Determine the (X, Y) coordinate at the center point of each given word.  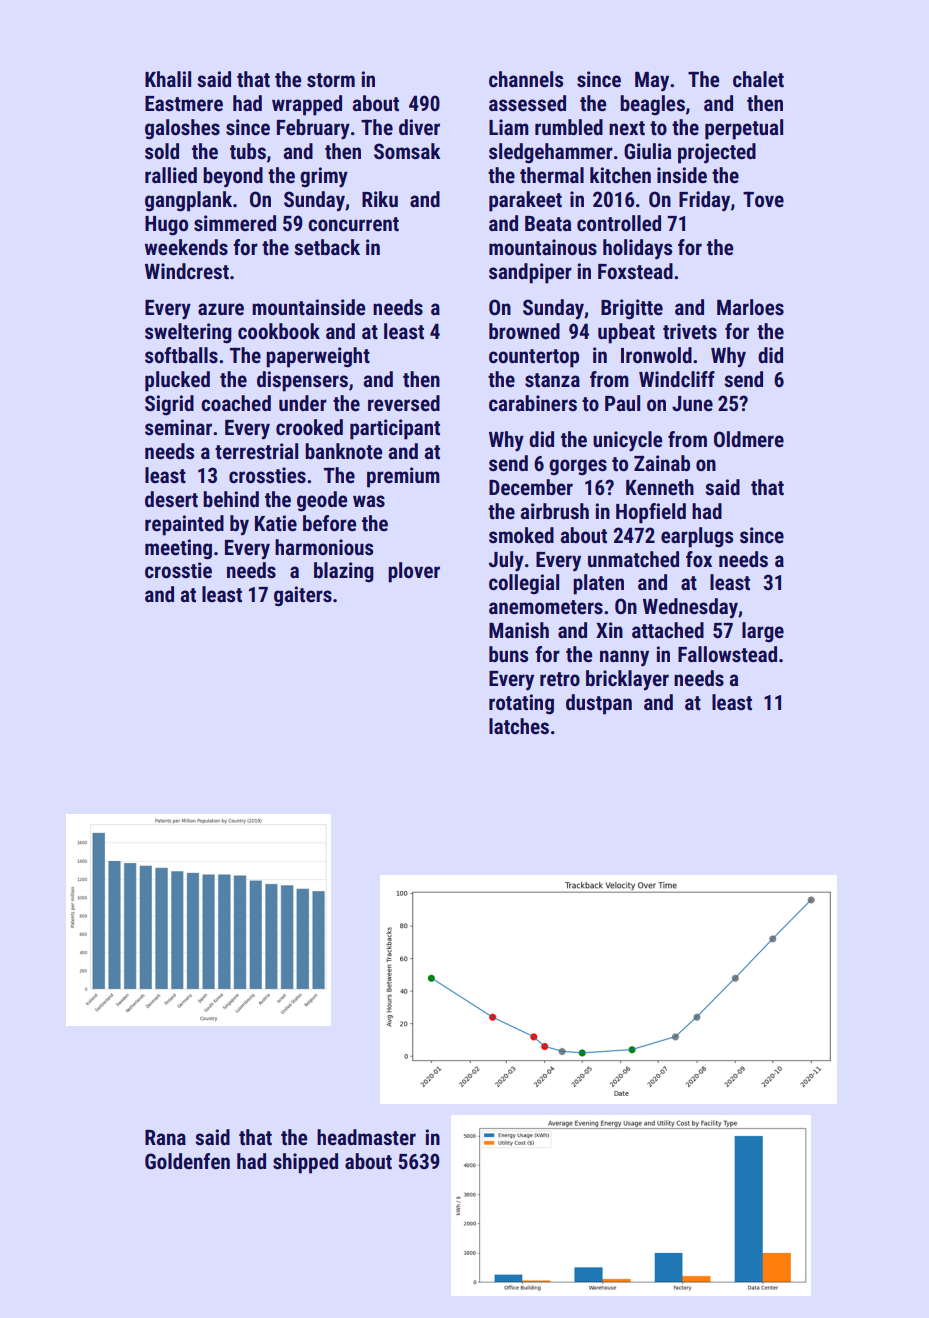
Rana (165, 1137)
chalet (758, 79)
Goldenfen (187, 1161)
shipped (305, 1163)
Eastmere (184, 104)
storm (331, 80)
